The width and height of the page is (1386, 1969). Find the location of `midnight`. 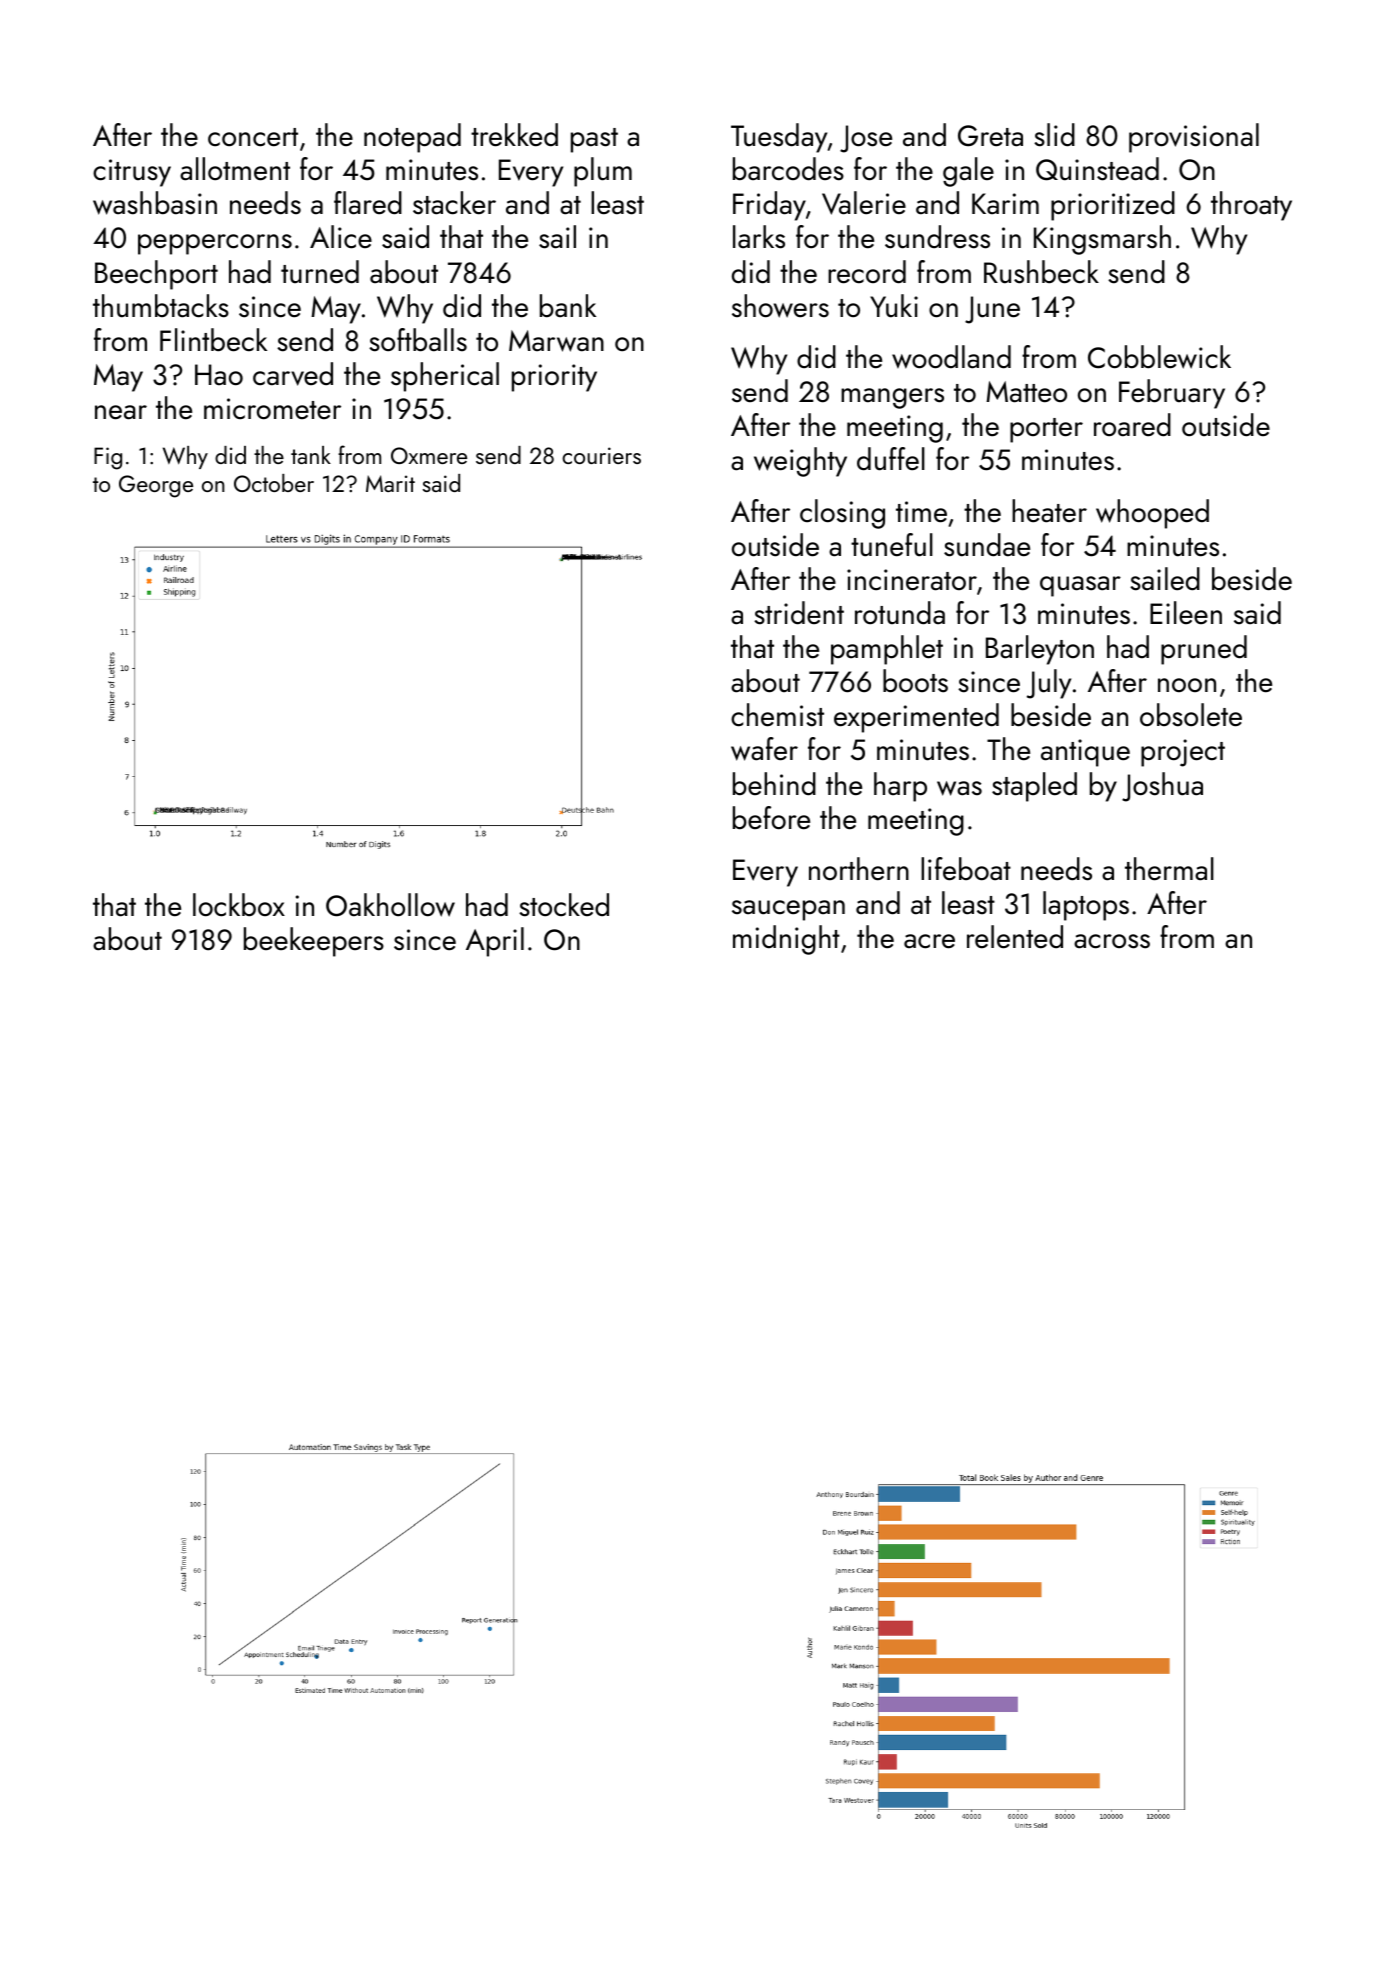

midnight is located at coordinates (786, 940).
